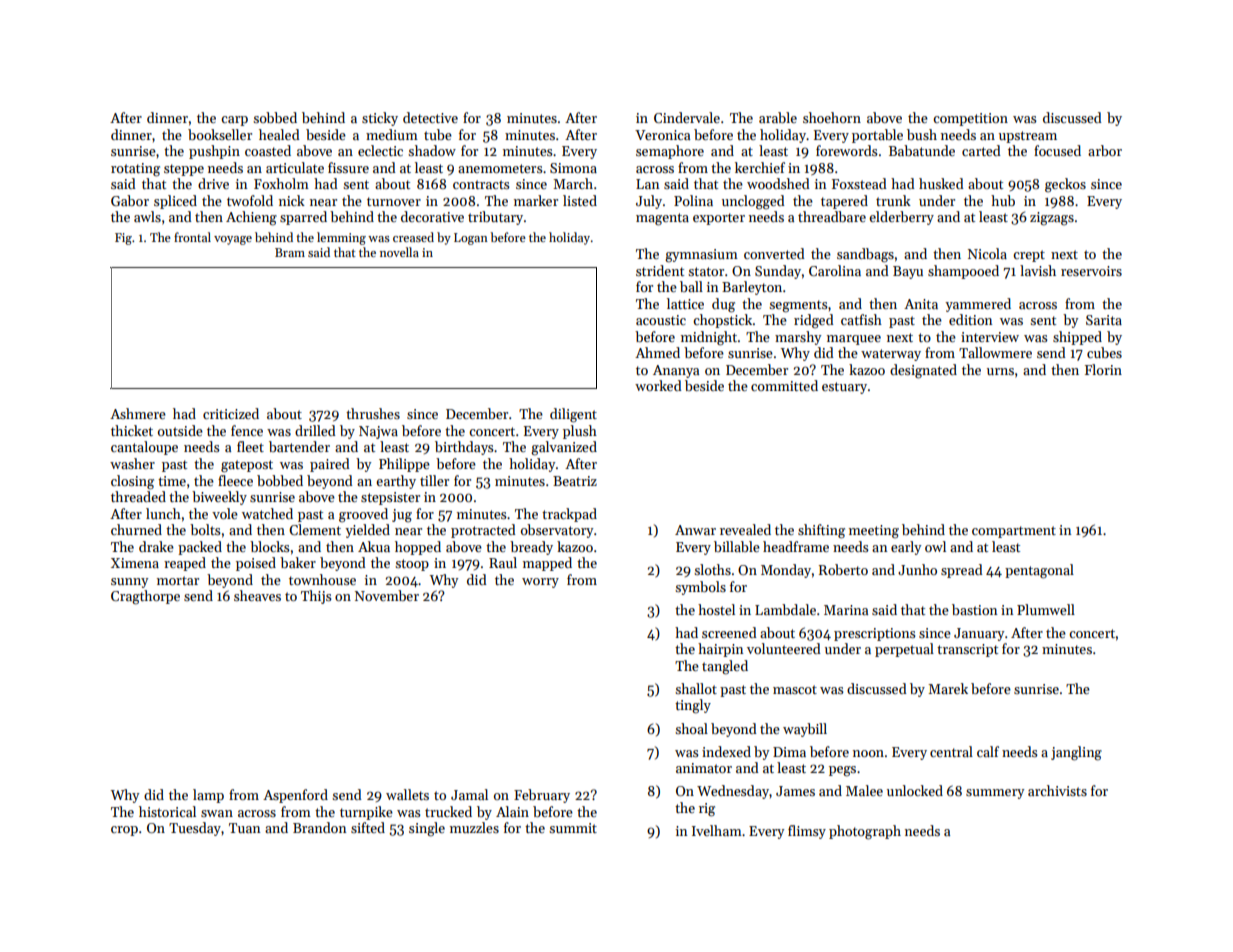  Describe the element at coordinates (1039, 571) in the screenshot. I see `pentagonal` at that location.
